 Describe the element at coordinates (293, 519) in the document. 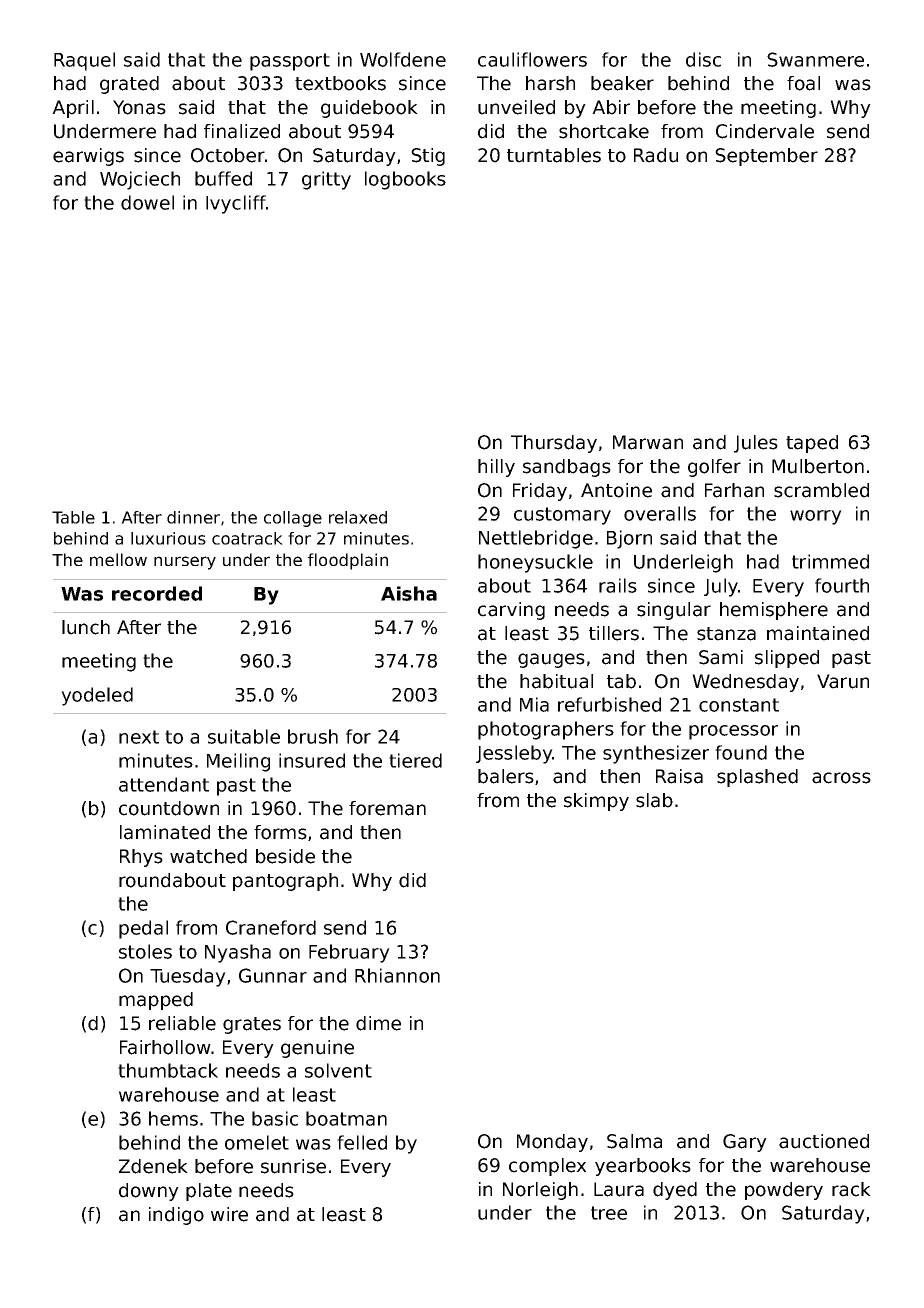

I see `collage` at that location.
